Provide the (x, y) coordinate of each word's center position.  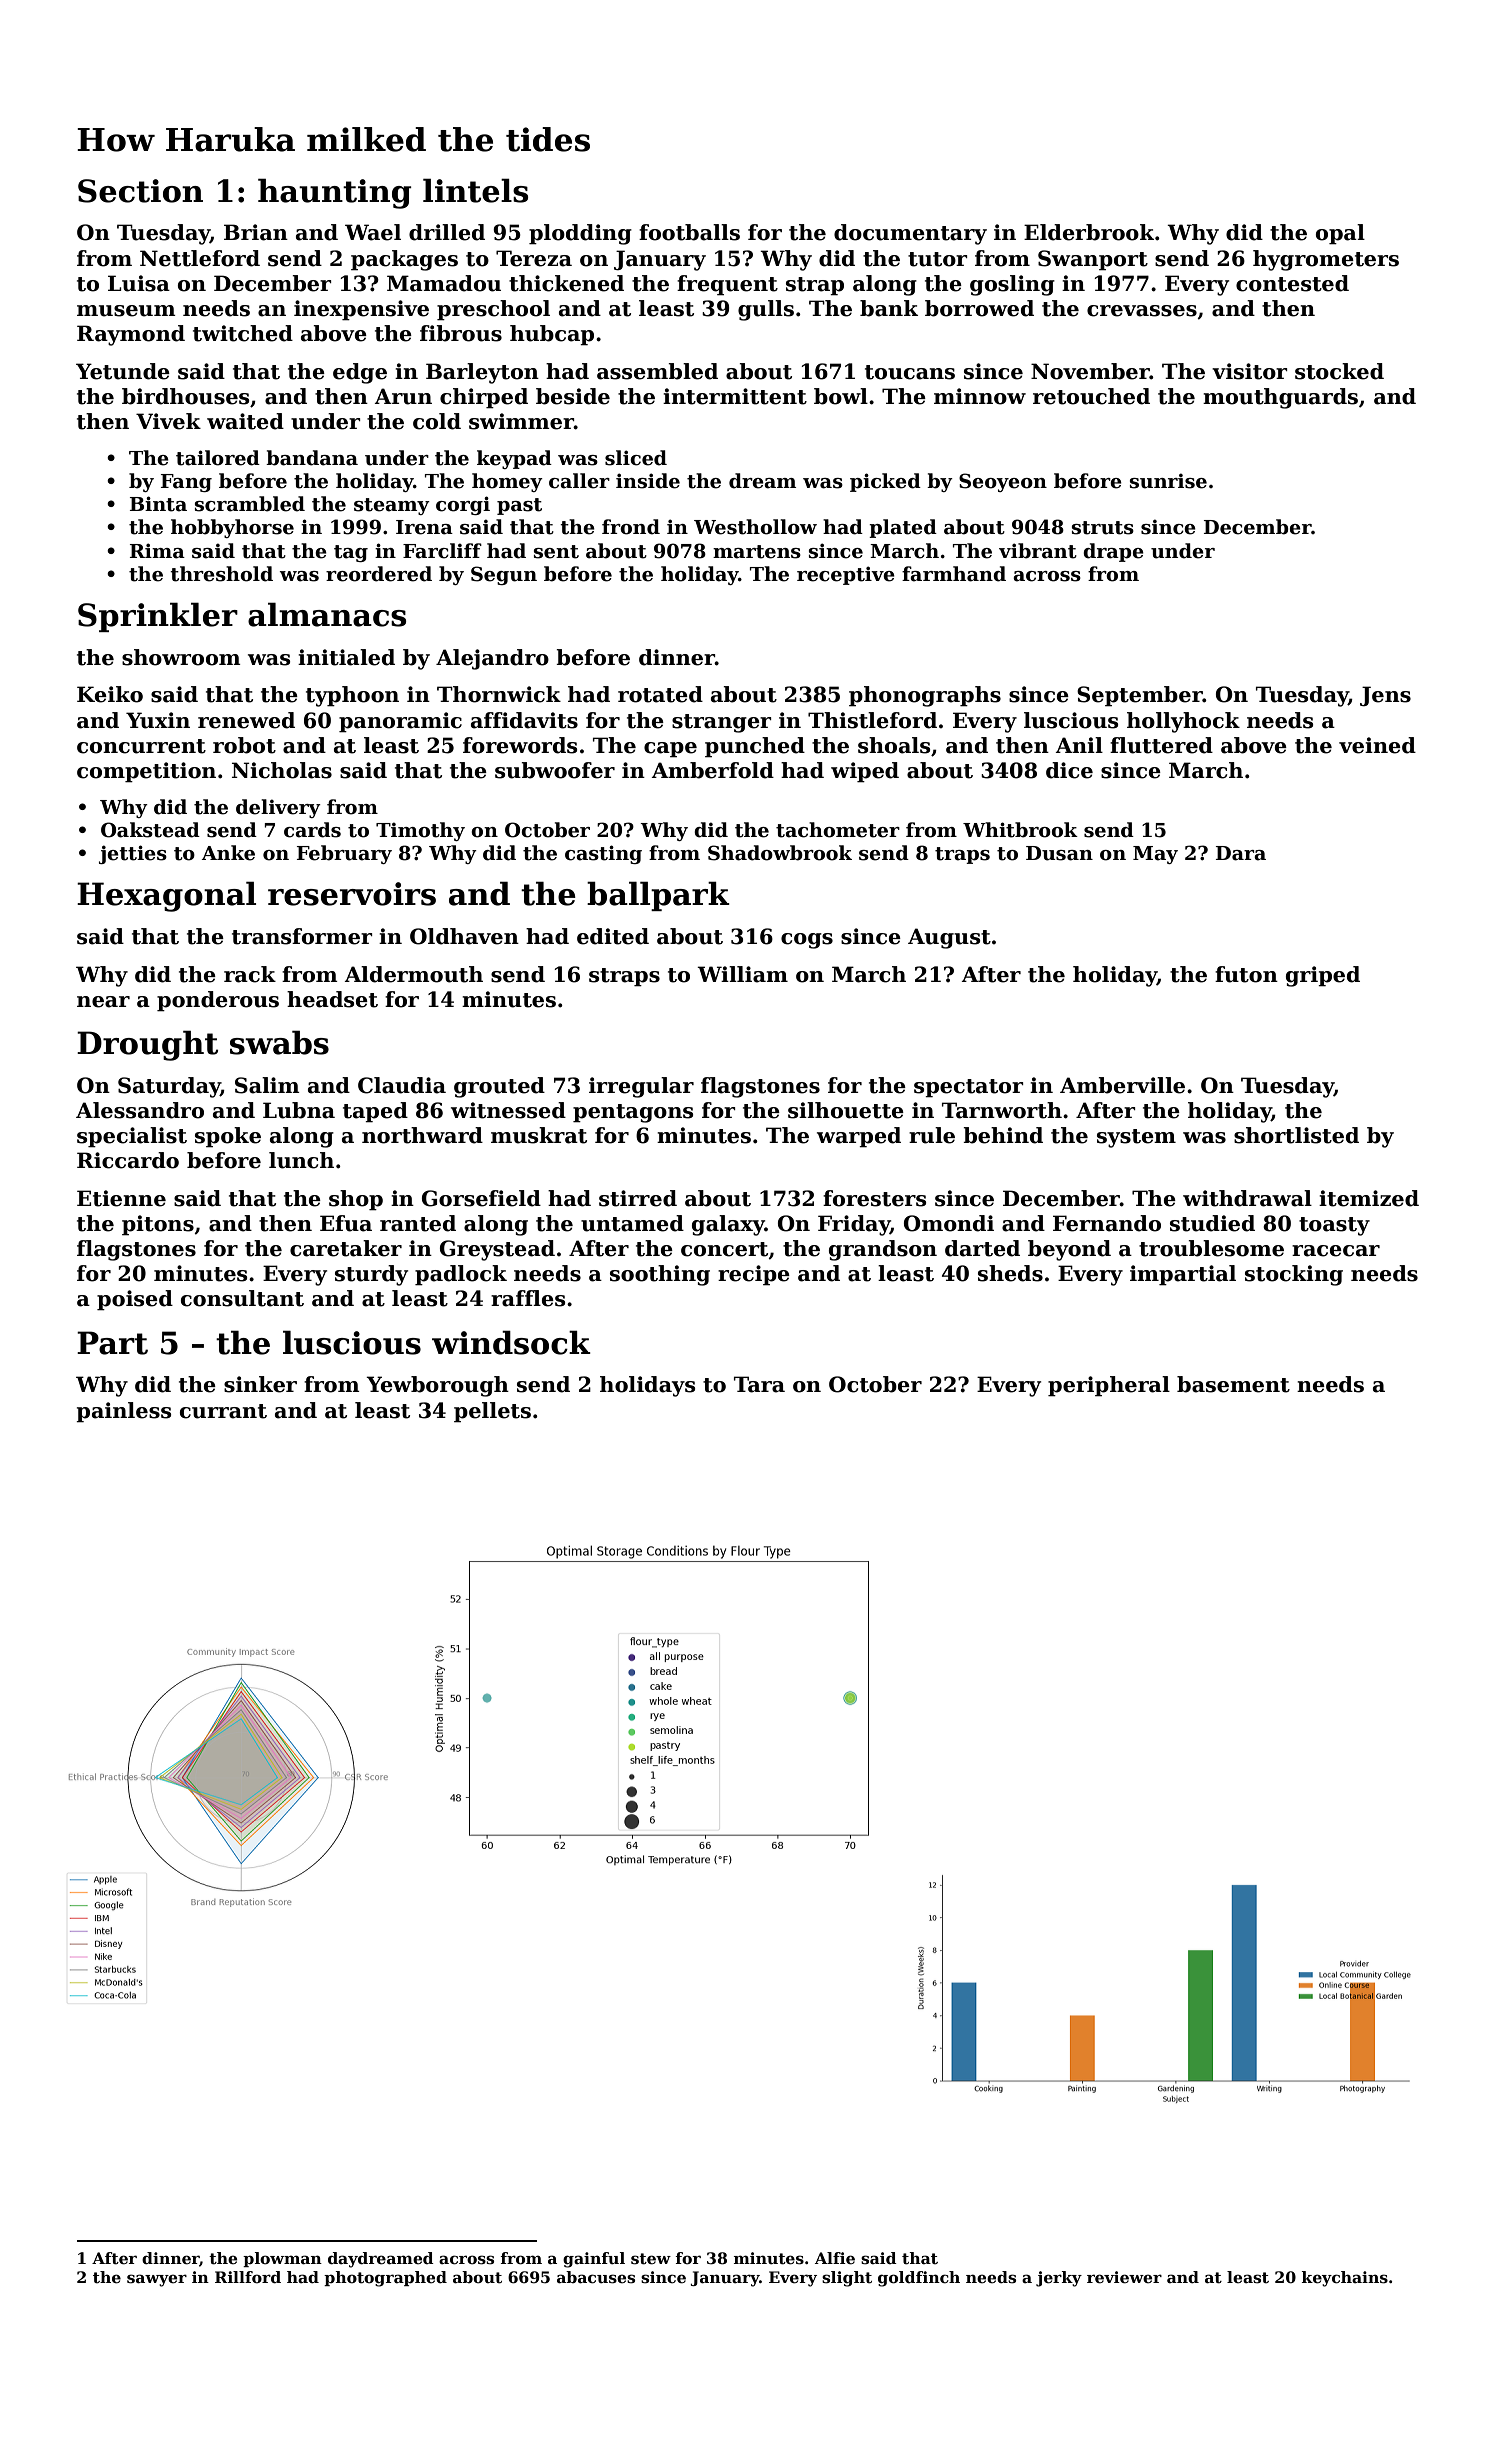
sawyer (157, 2280)
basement (1233, 1384)
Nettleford (200, 258)
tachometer (838, 830)
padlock (461, 1275)
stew (651, 2259)
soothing (660, 1275)
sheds (1010, 1273)
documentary (910, 234)
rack (250, 974)
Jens (1385, 696)
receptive (846, 575)
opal (1340, 234)
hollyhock (1183, 722)
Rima (157, 551)
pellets (492, 1412)
